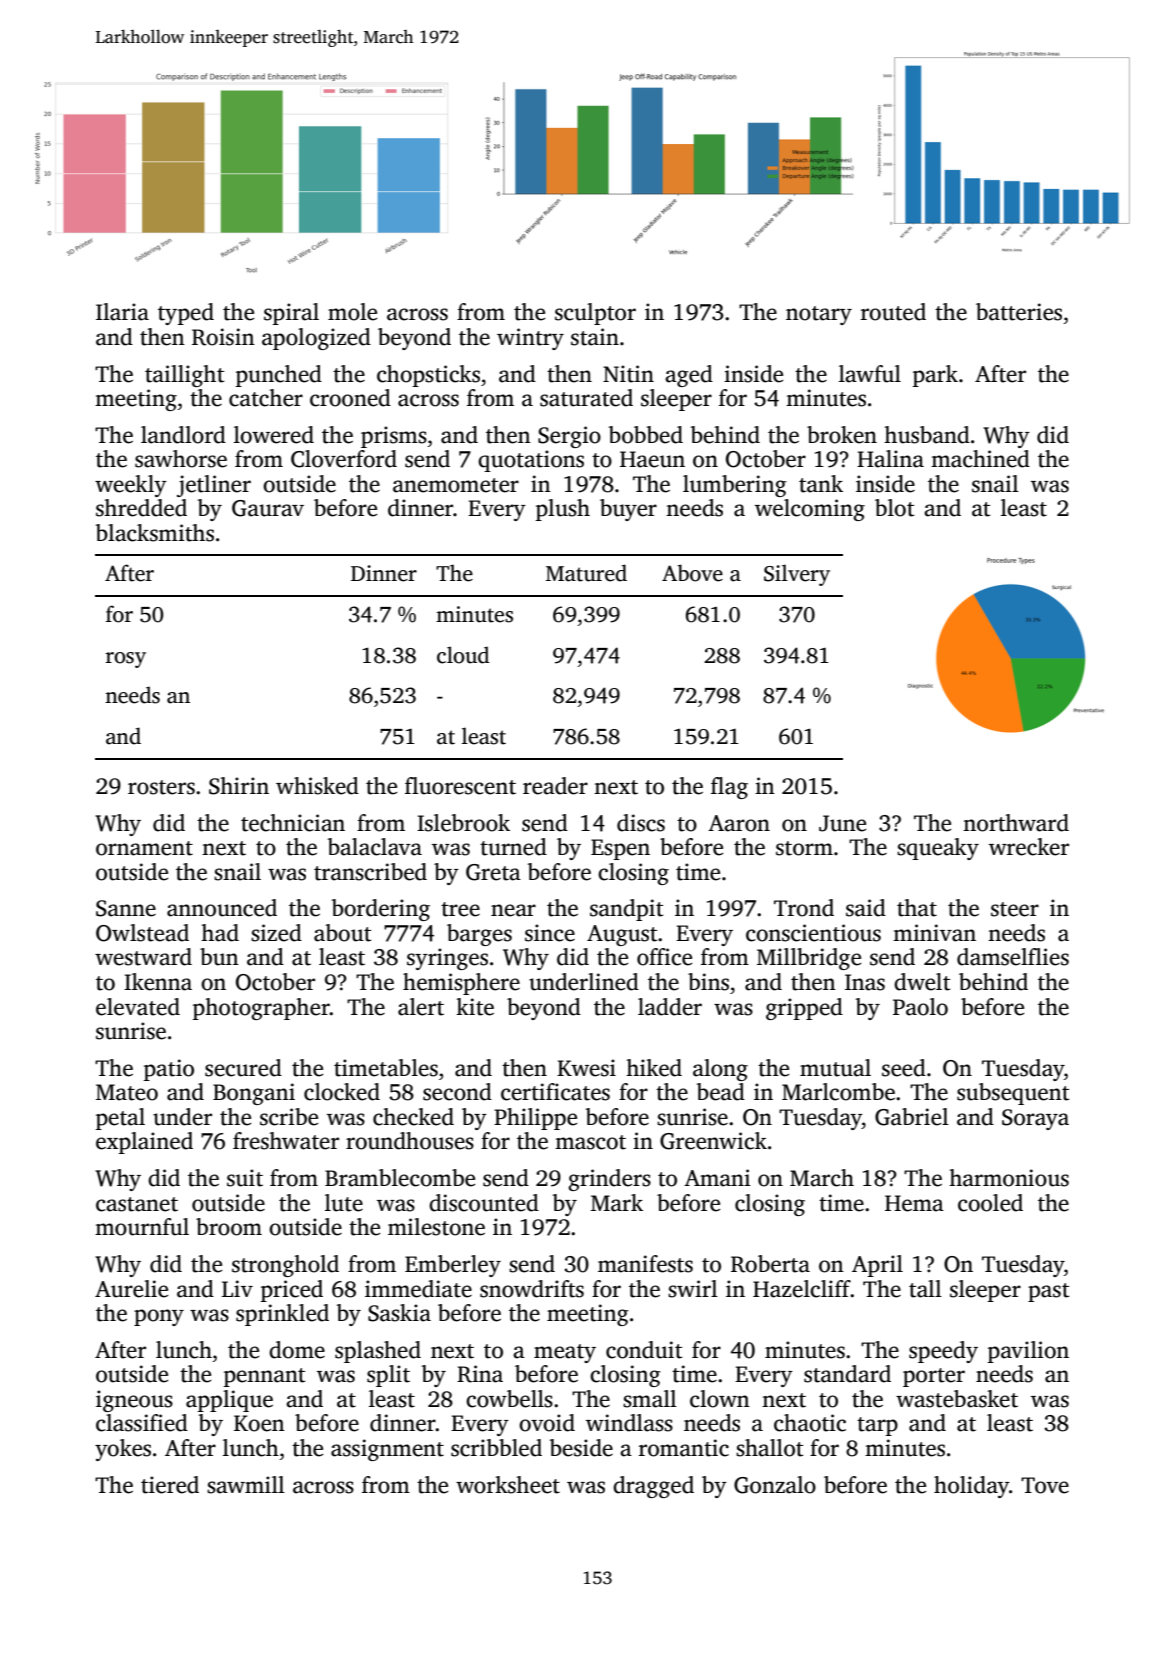  Describe the element at coordinates (447, 959) in the document. I see `syringes` at that location.
